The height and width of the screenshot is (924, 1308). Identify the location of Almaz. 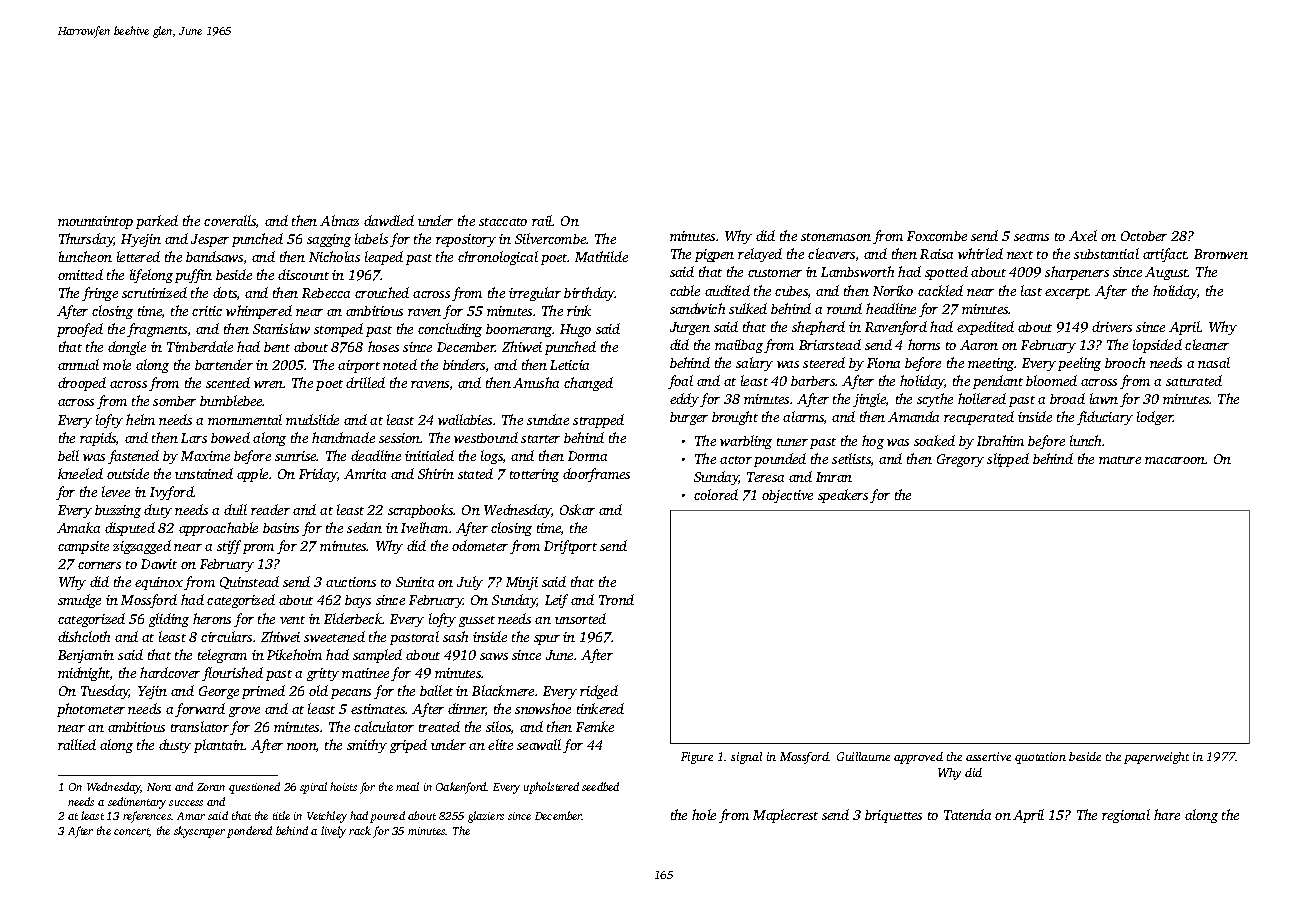
(339, 220).
